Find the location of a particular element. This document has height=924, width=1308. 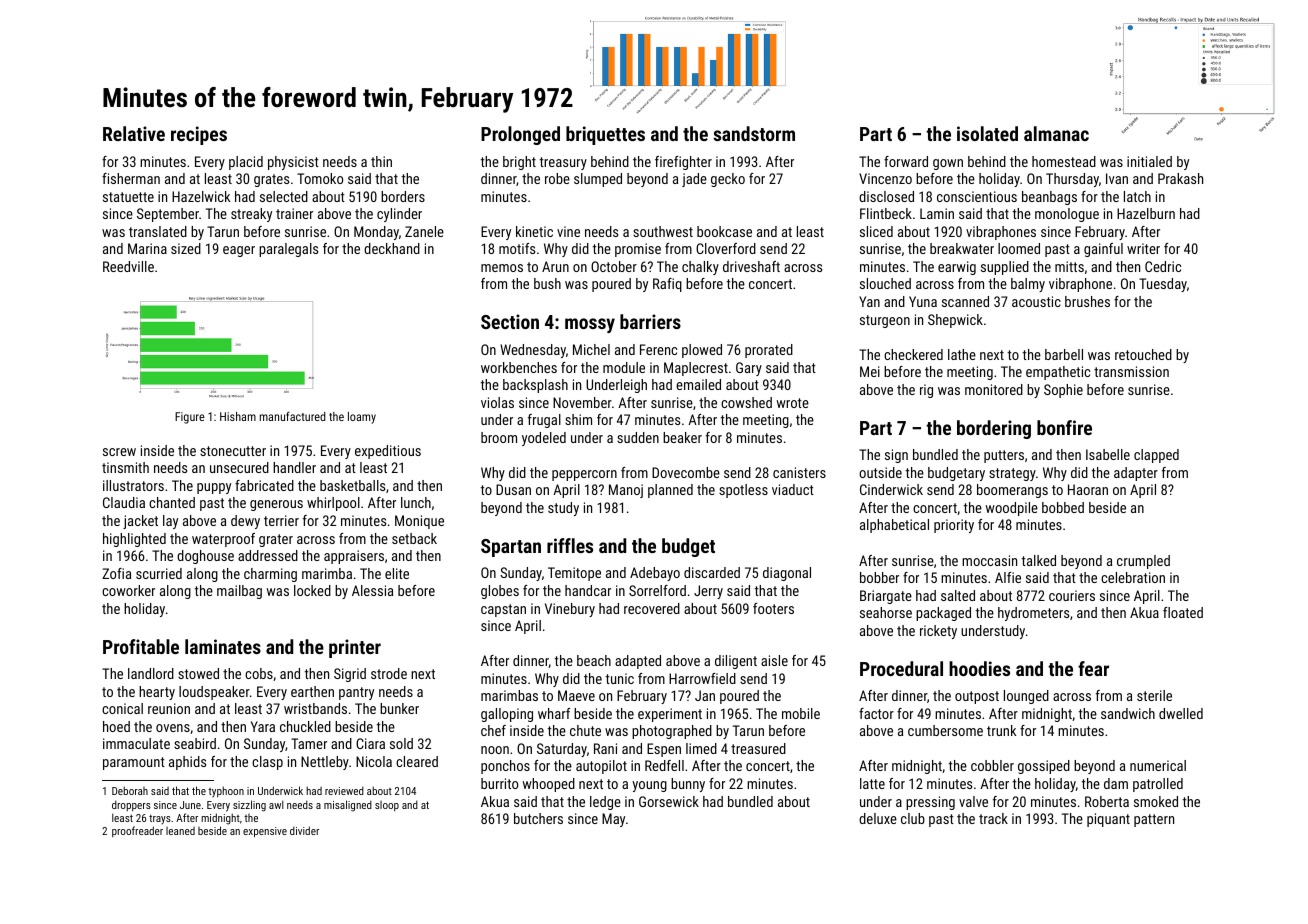

proofreader is located at coordinates (137, 831).
